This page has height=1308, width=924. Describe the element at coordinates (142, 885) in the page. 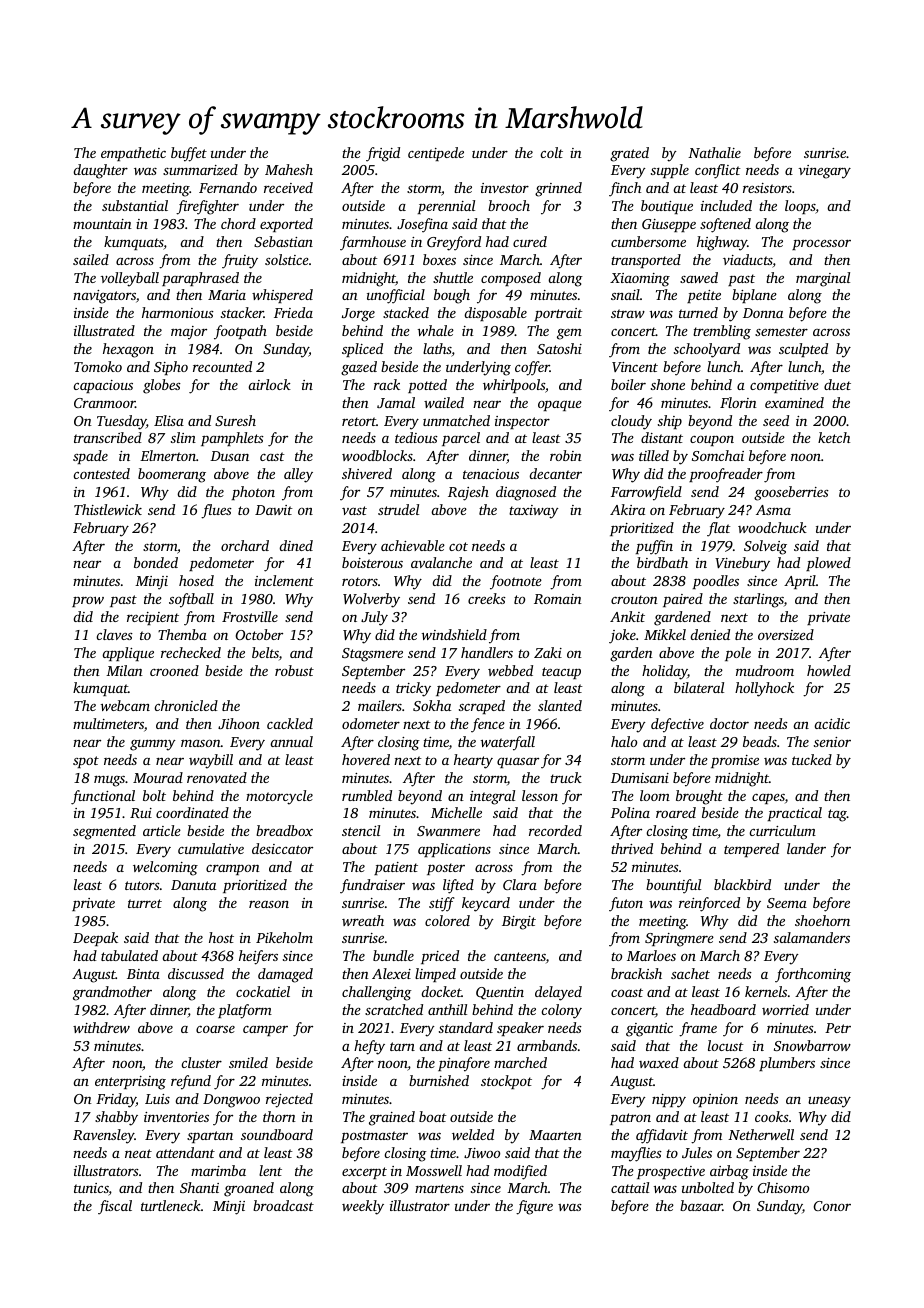

I see `tutors` at that location.
